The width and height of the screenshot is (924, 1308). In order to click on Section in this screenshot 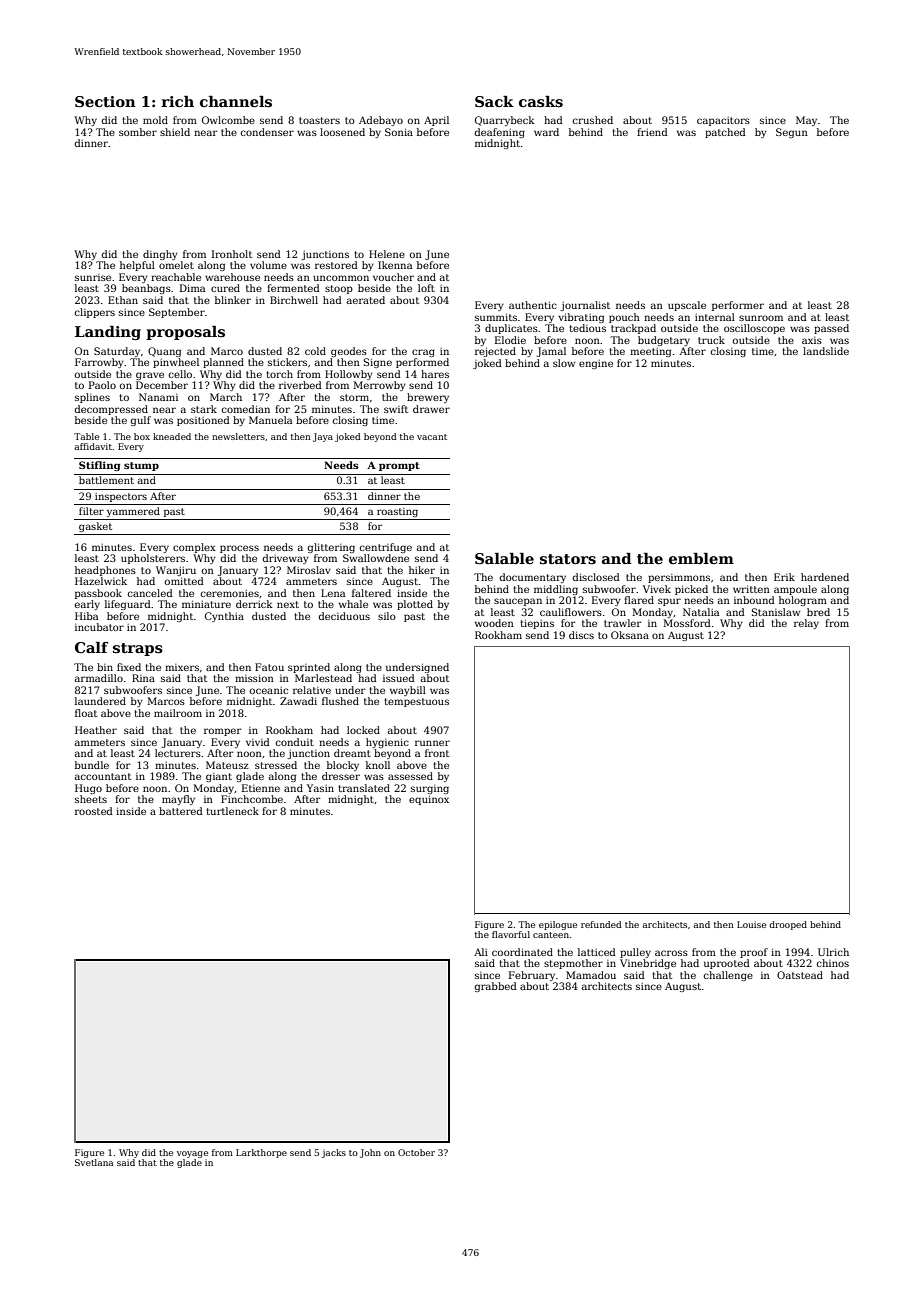, I will do `click(105, 101)`.
